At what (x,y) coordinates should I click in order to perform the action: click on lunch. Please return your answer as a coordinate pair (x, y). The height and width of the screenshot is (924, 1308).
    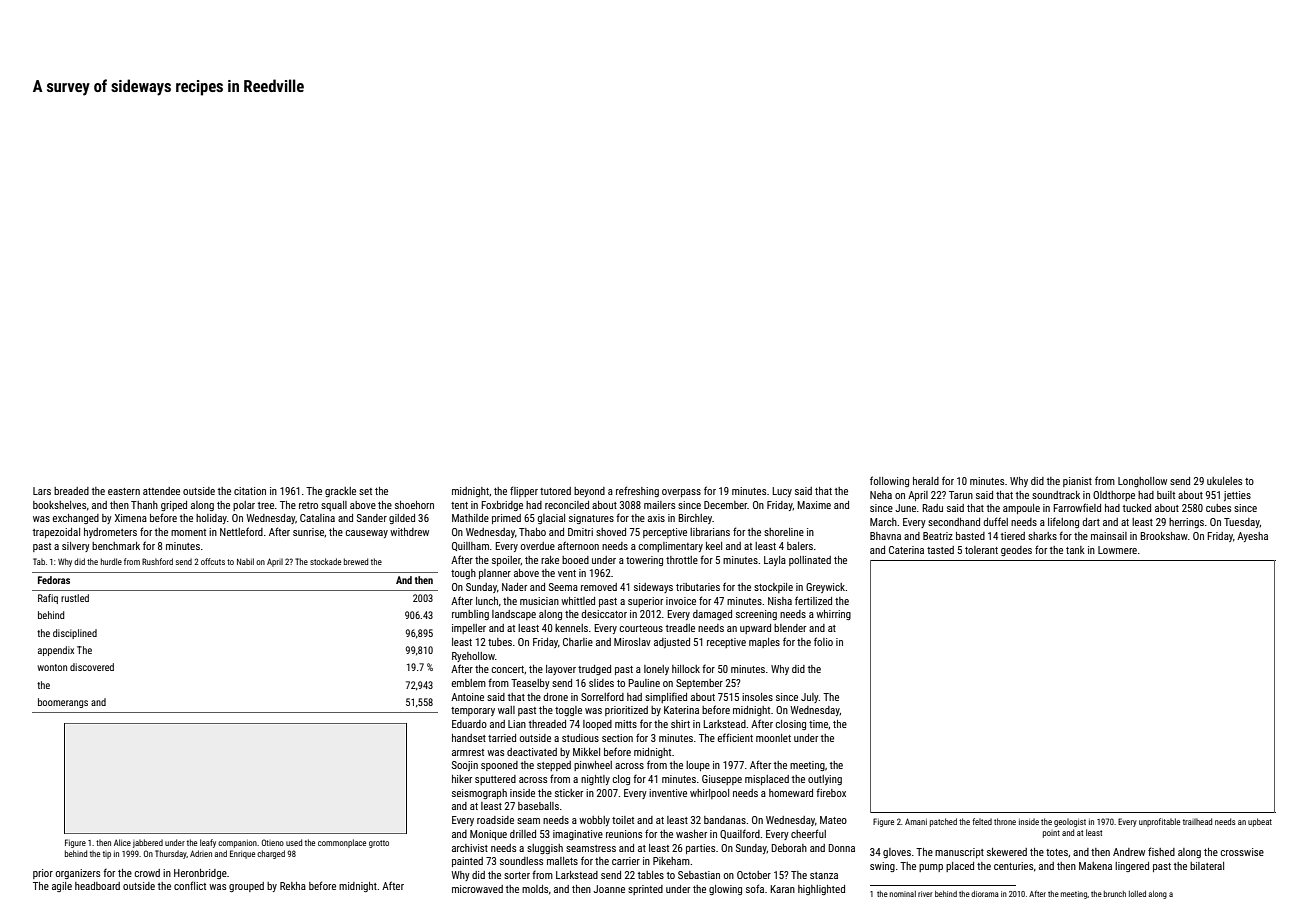
    Looking at the image, I should click on (487, 601).
